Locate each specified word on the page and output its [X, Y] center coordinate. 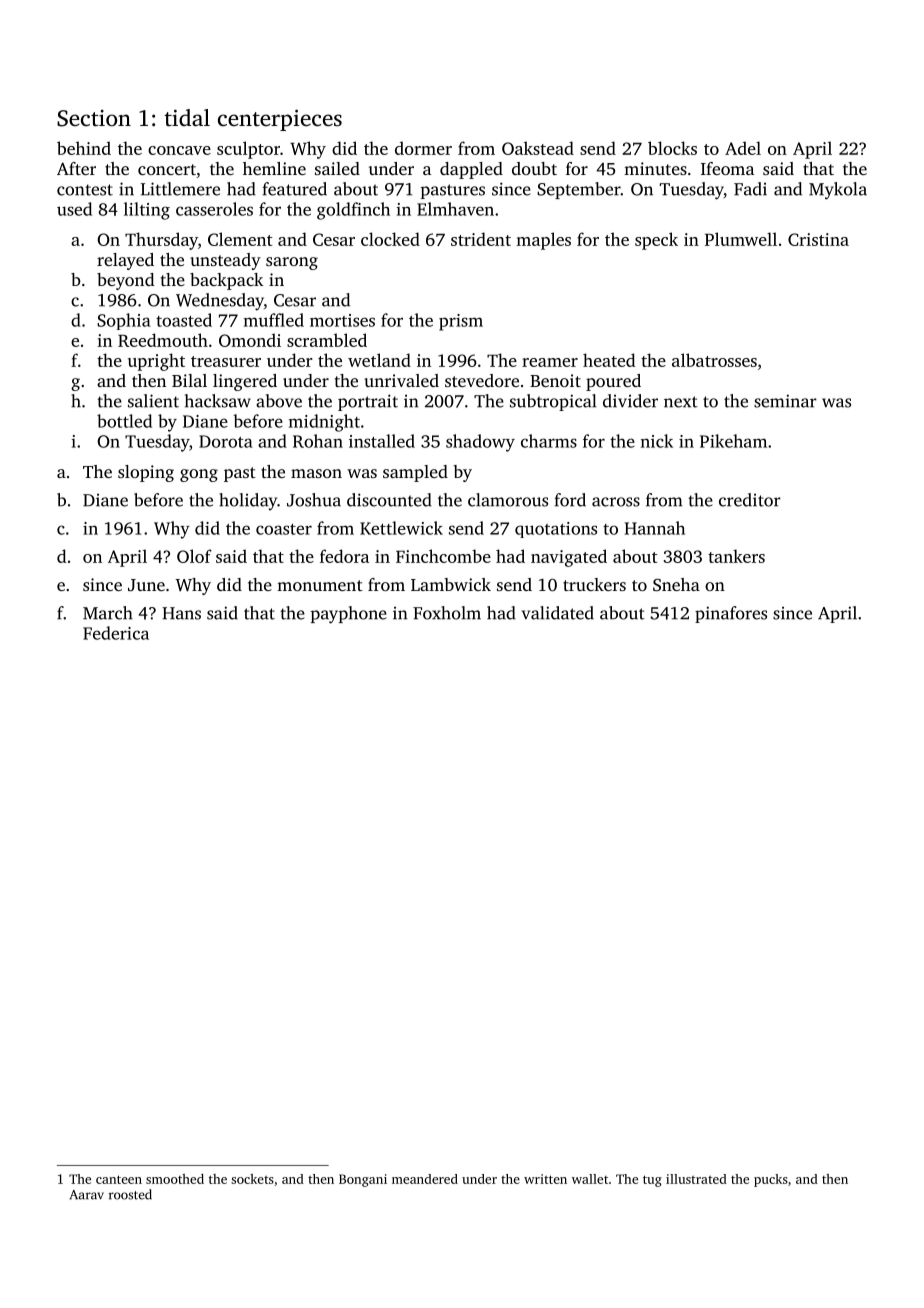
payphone [349, 615]
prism [461, 322]
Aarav [86, 1195]
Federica [116, 633]
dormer [423, 148]
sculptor [248, 150]
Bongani [363, 1180]
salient [153, 401]
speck [656, 241]
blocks [672, 148]
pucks [771, 1180]
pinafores [731, 614]
